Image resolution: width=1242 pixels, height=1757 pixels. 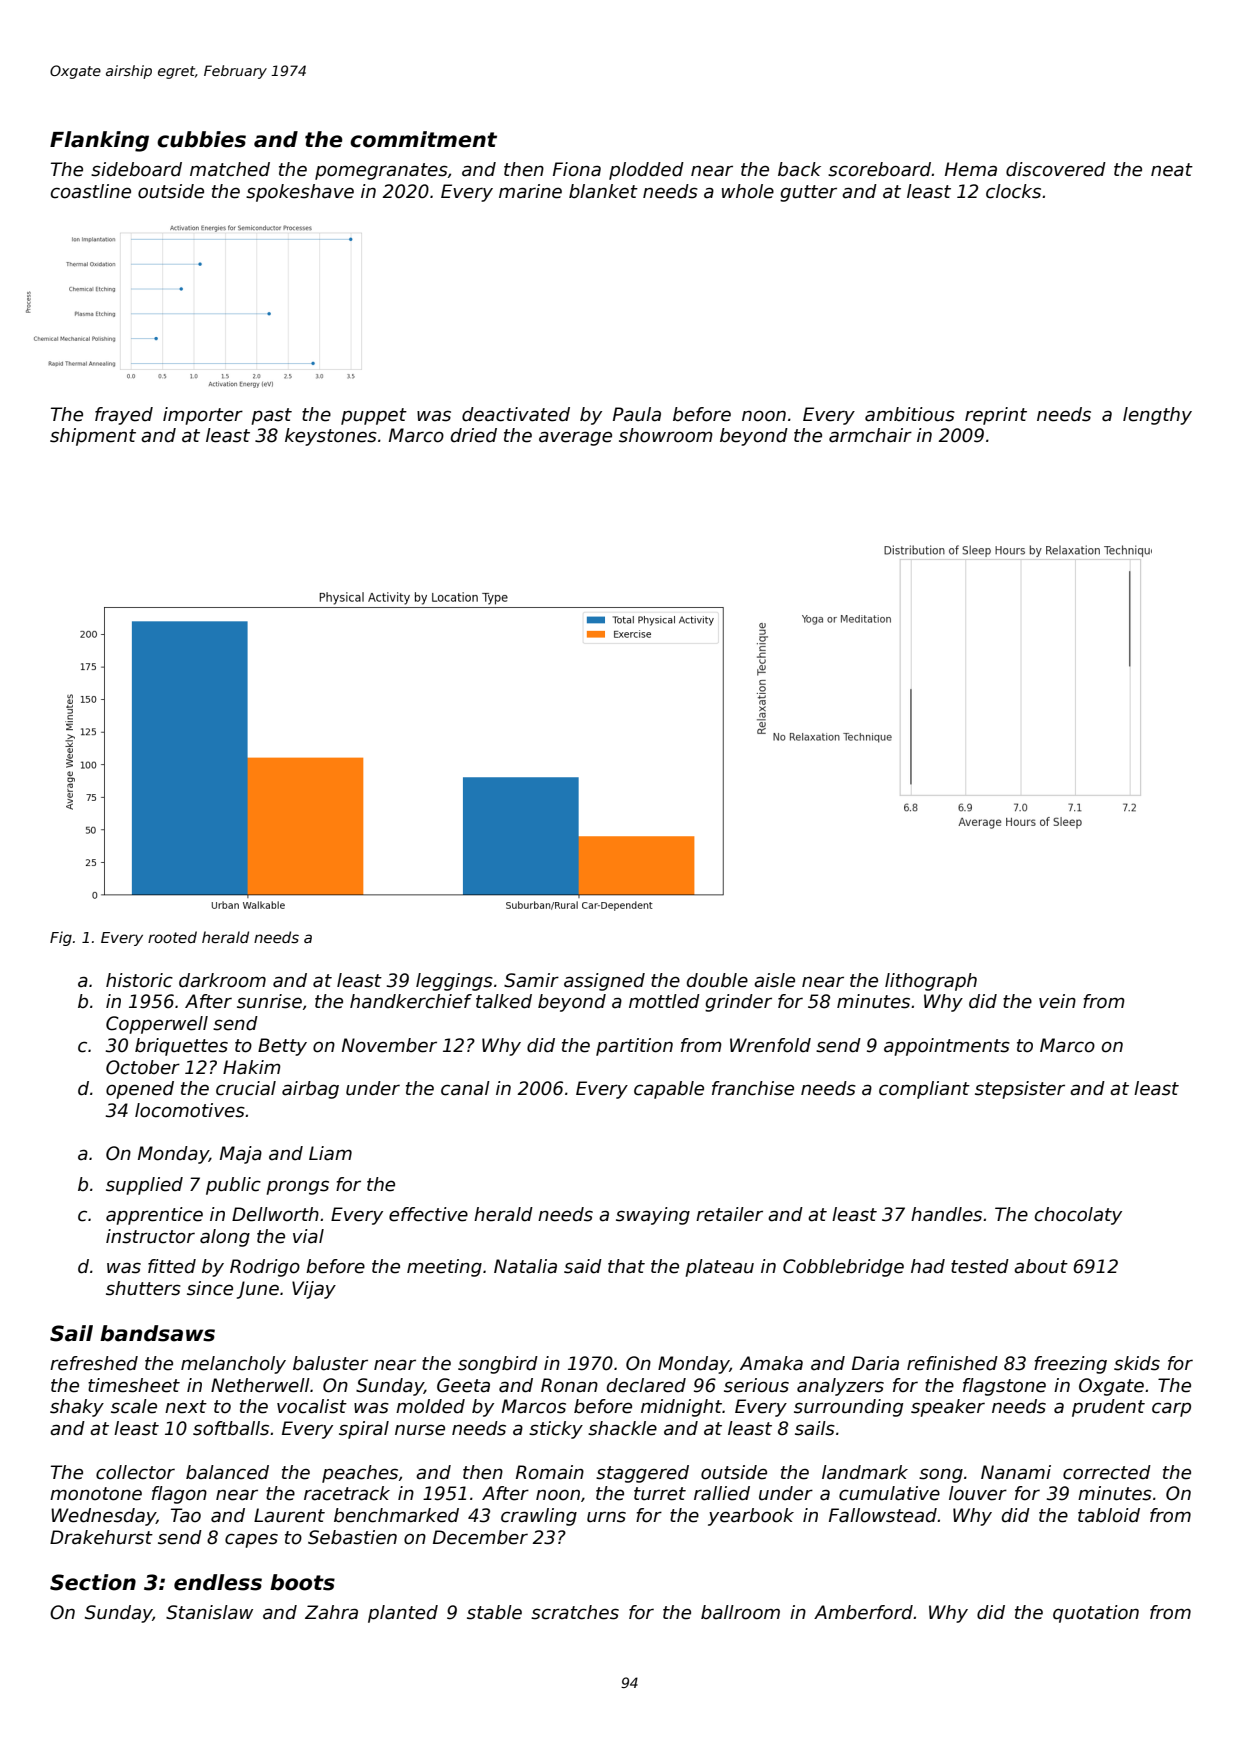 I want to click on ambitious, so click(x=910, y=414).
